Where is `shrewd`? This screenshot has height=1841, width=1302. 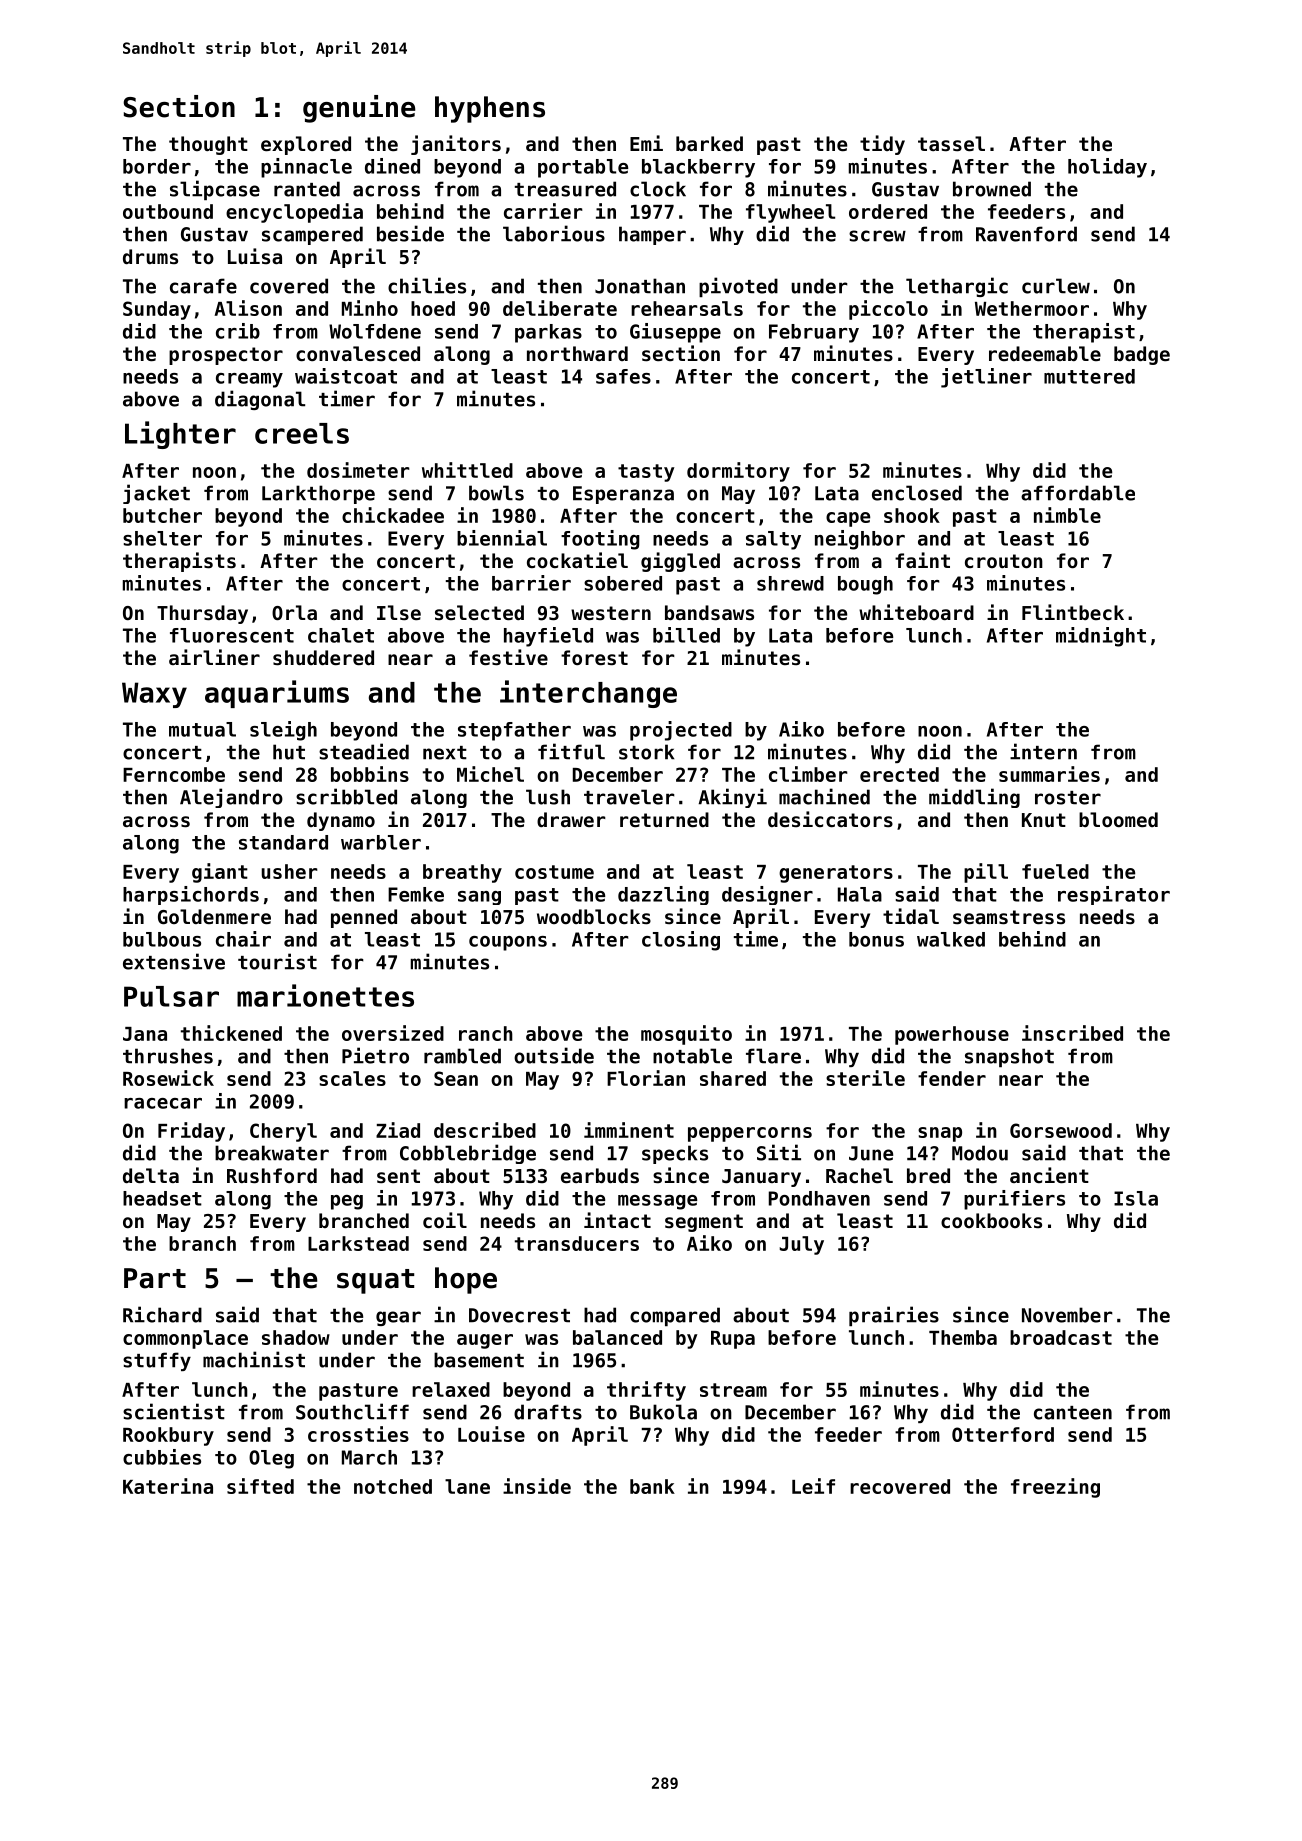
shrewd is located at coordinates (790, 583).
